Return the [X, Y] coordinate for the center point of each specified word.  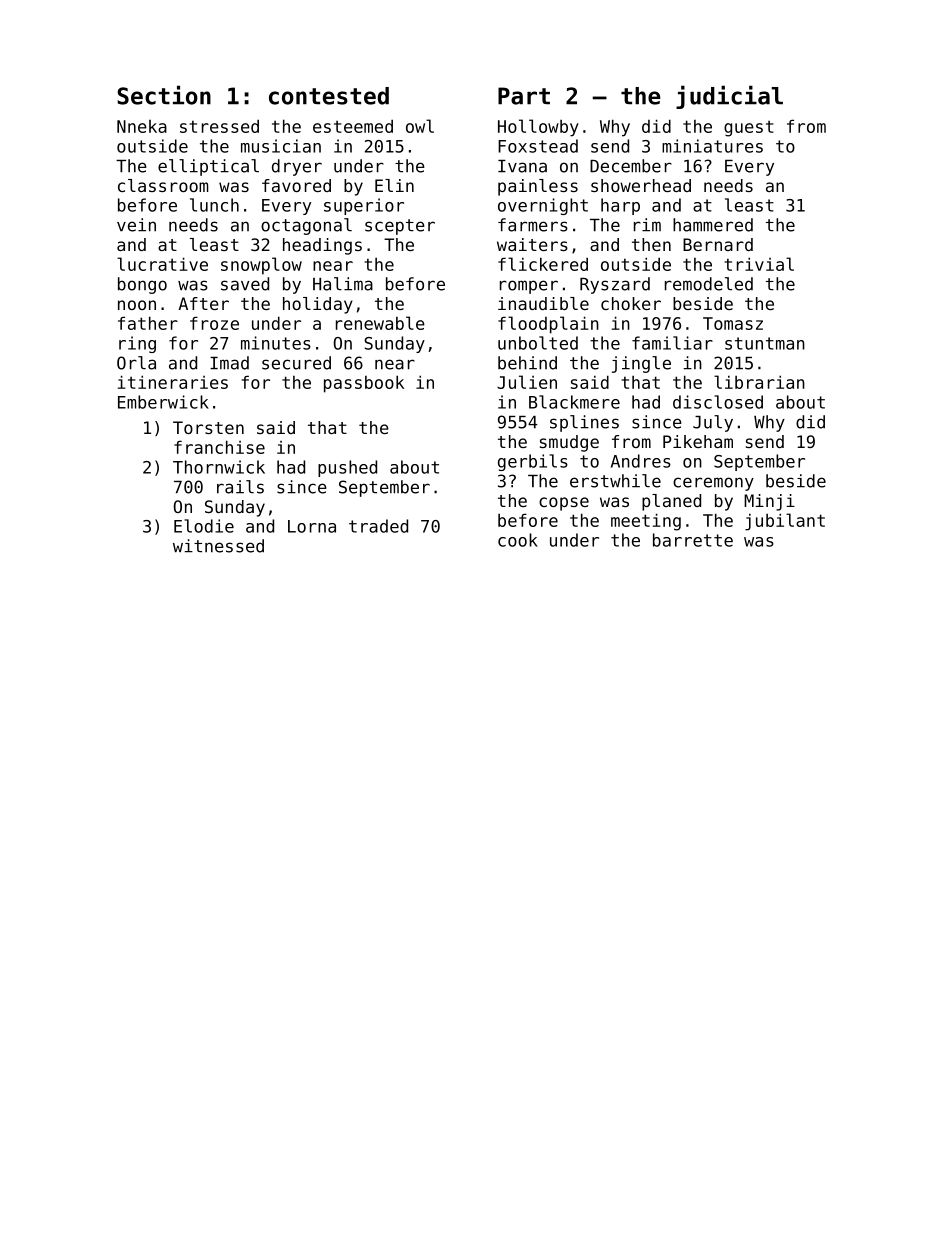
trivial [759, 264]
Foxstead [538, 146]
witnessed [218, 546]
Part [524, 96]
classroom [163, 185]
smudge [569, 443]
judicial [729, 97]
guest [749, 129]
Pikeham [698, 441]
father [148, 323]
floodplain [548, 325]
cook [518, 540]
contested [329, 96]
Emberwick [163, 402]
